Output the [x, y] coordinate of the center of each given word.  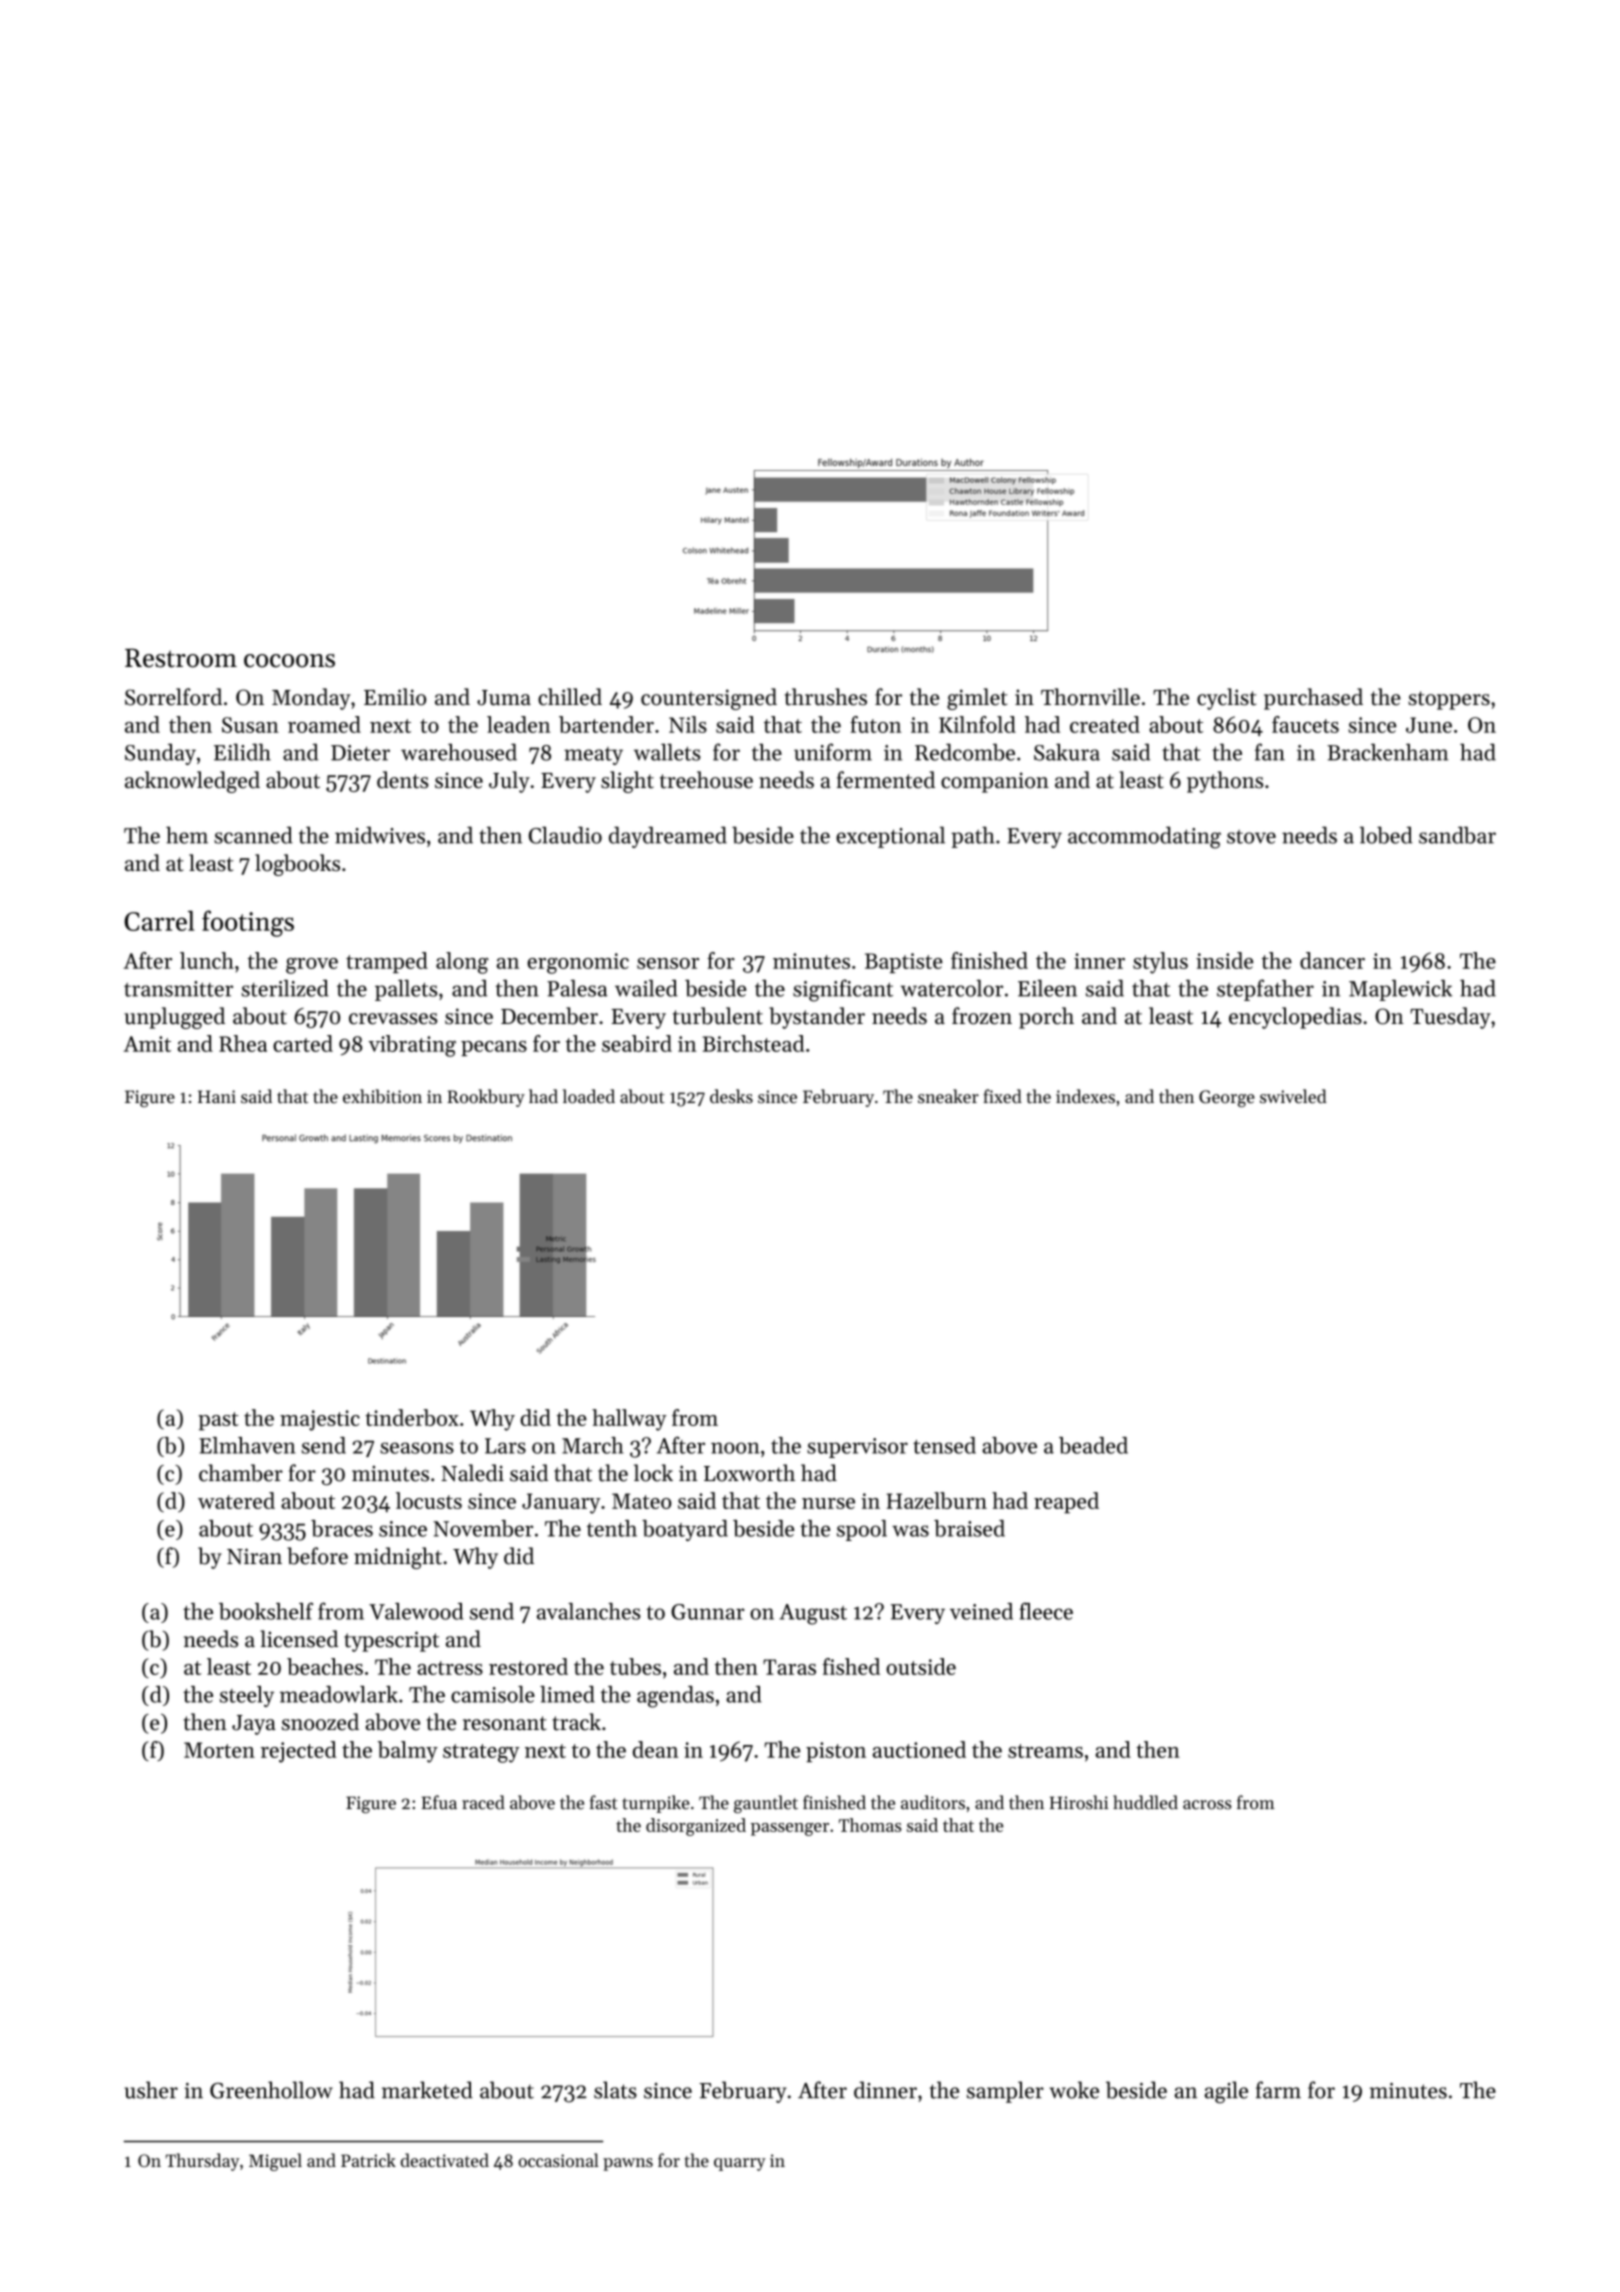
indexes [1085, 1096]
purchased [1313, 699]
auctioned [919, 1749]
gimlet [977, 699]
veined [981, 1611]
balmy [408, 1752]
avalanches [589, 1611]
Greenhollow [271, 2090]
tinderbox [412, 1417]
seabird [637, 1043]
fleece [1046, 1611]
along [462, 963]
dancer [1332, 960]
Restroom [181, 658]
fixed [1002, 1096]
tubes [635, 1666]
